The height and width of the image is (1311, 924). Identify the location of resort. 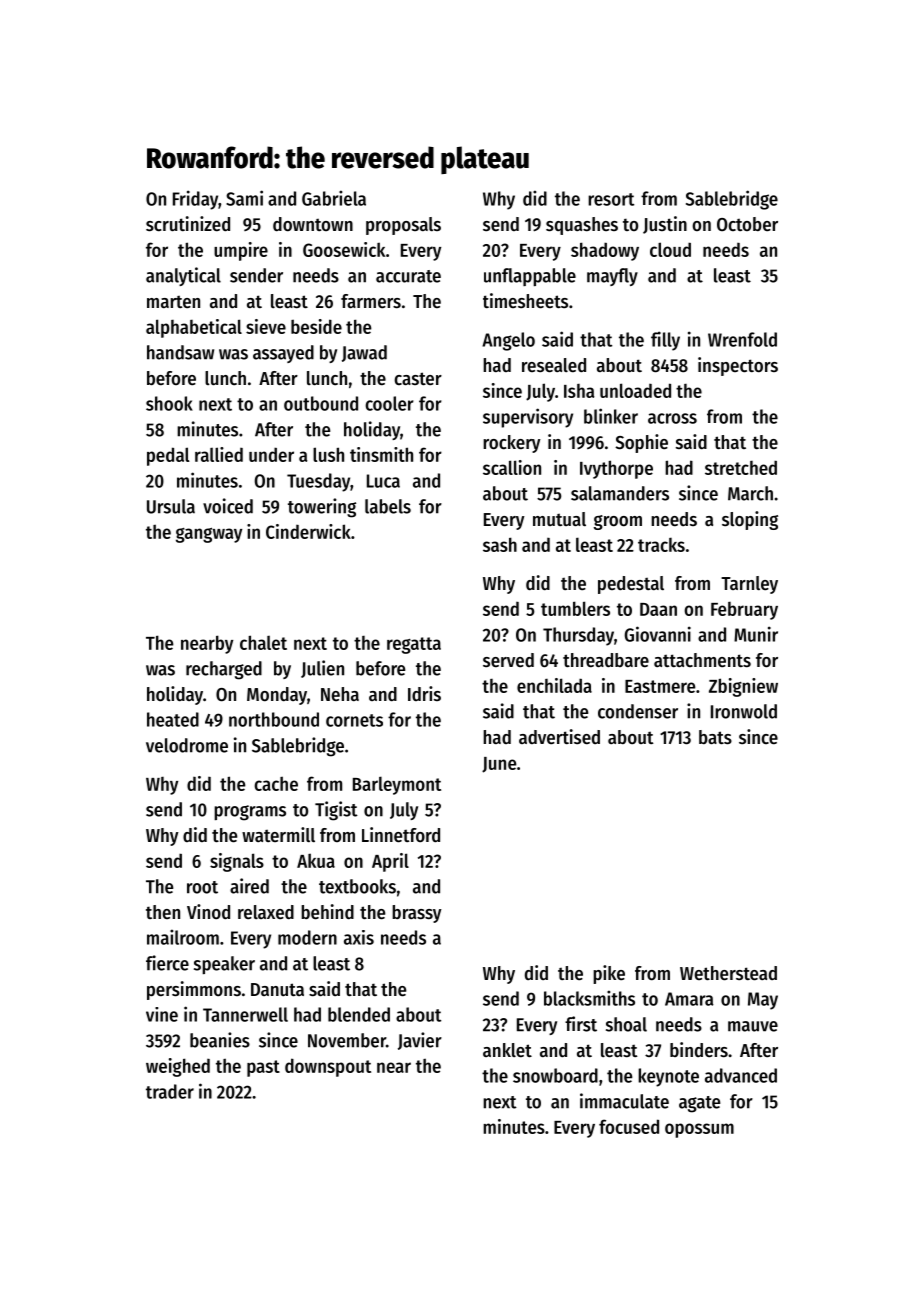
(611, 199).
